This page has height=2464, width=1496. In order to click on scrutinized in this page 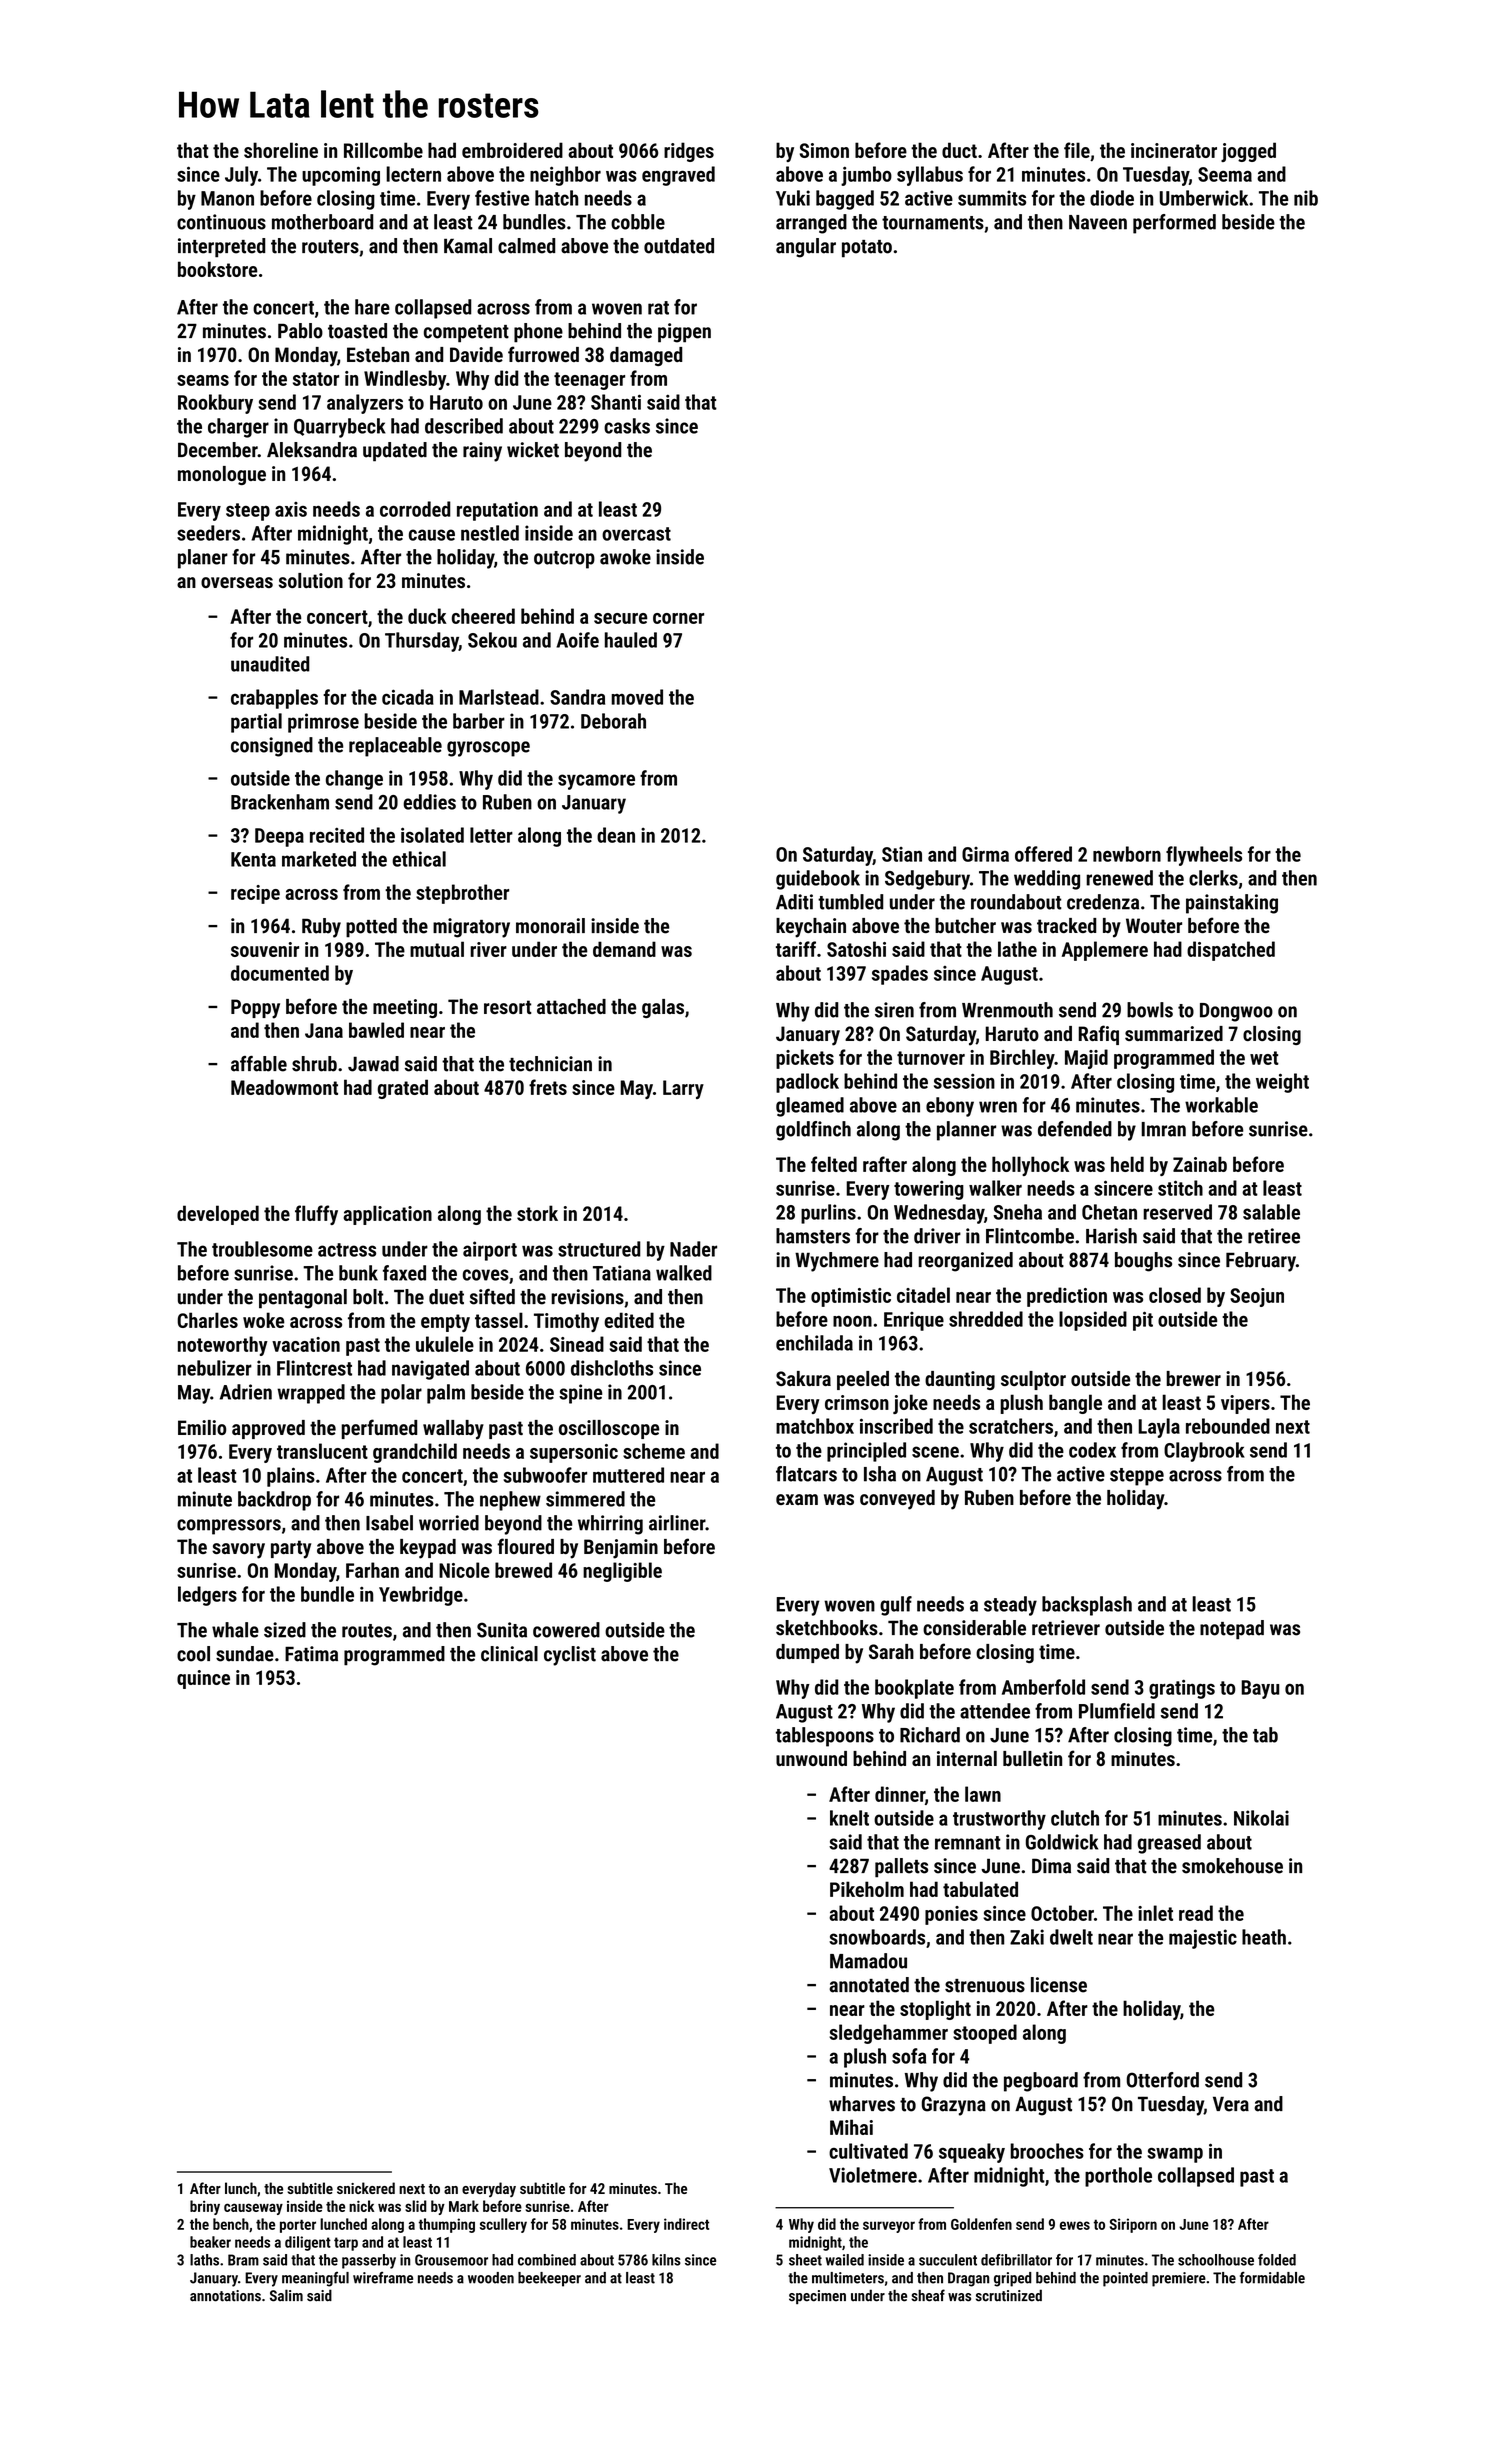, I will do `click(1009, 2295)`.
